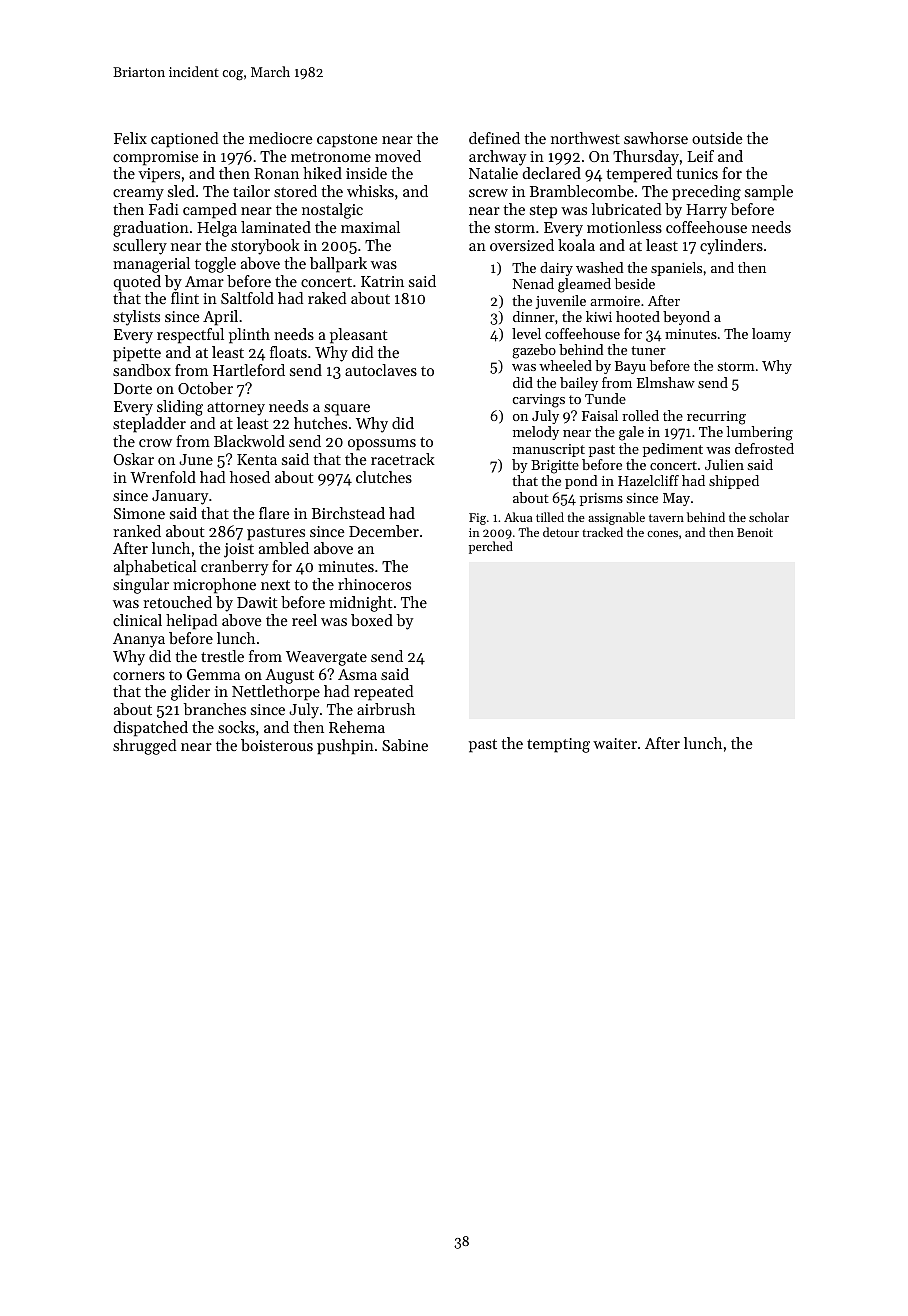  Describe the element at coordinates (755, 532) in the screenshot. I see `Benoit` at that location.
